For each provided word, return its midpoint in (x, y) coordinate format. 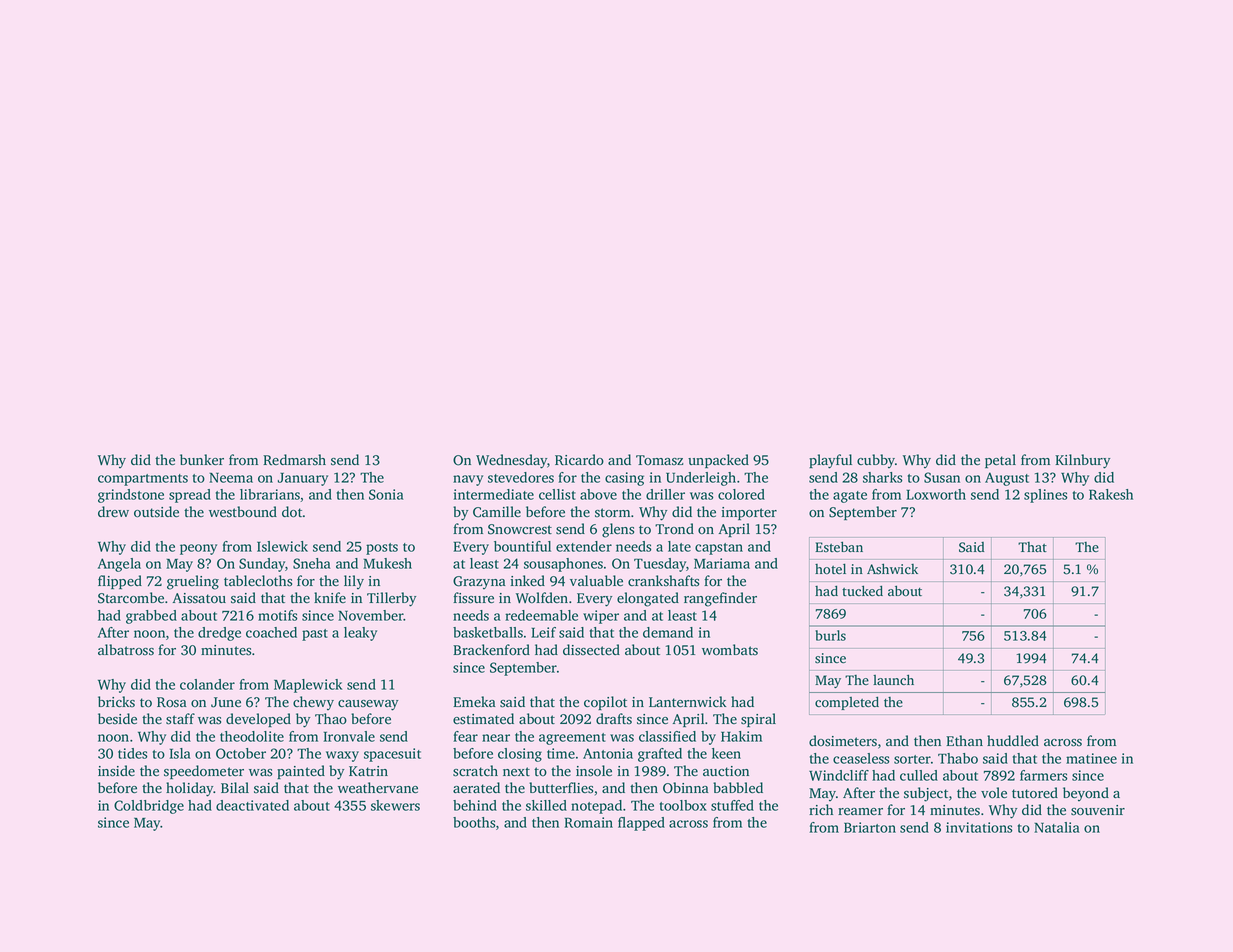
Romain (588, 822)
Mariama (722, 563)
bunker (202, 460)
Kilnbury (1082, 461)
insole (594, 771)
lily (354, 582)
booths (474, 822)
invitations (979, 827)
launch (893, 679)
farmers (1044, 775)
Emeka (474, 701)
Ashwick (892, 569)
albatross (126, 650)
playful (830, 461)
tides (133, 753)
